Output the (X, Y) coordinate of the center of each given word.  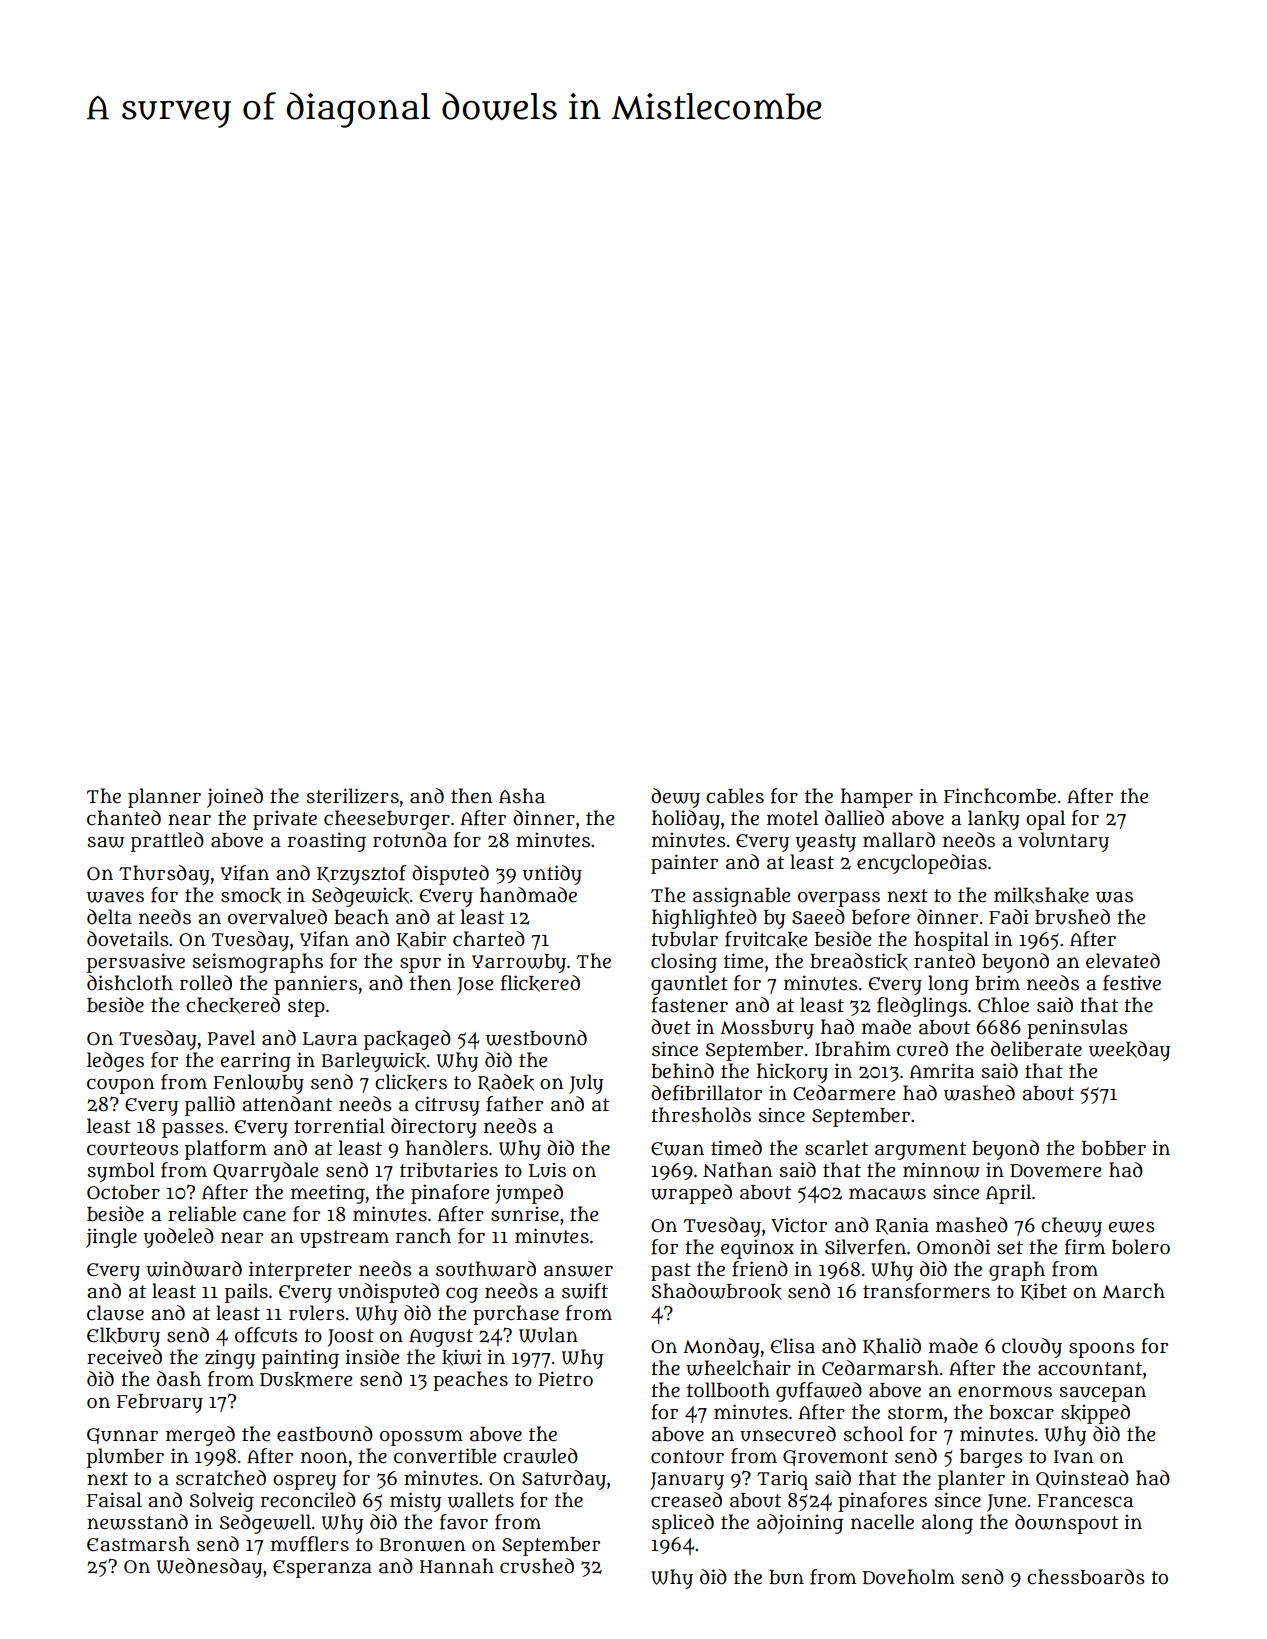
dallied (854, 818)
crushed (537, 1566)
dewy (675, 798)
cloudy (1032, 1348)
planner (164, 798)
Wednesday (209, 1568)
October (123, 1192)
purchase (516, 1315)
